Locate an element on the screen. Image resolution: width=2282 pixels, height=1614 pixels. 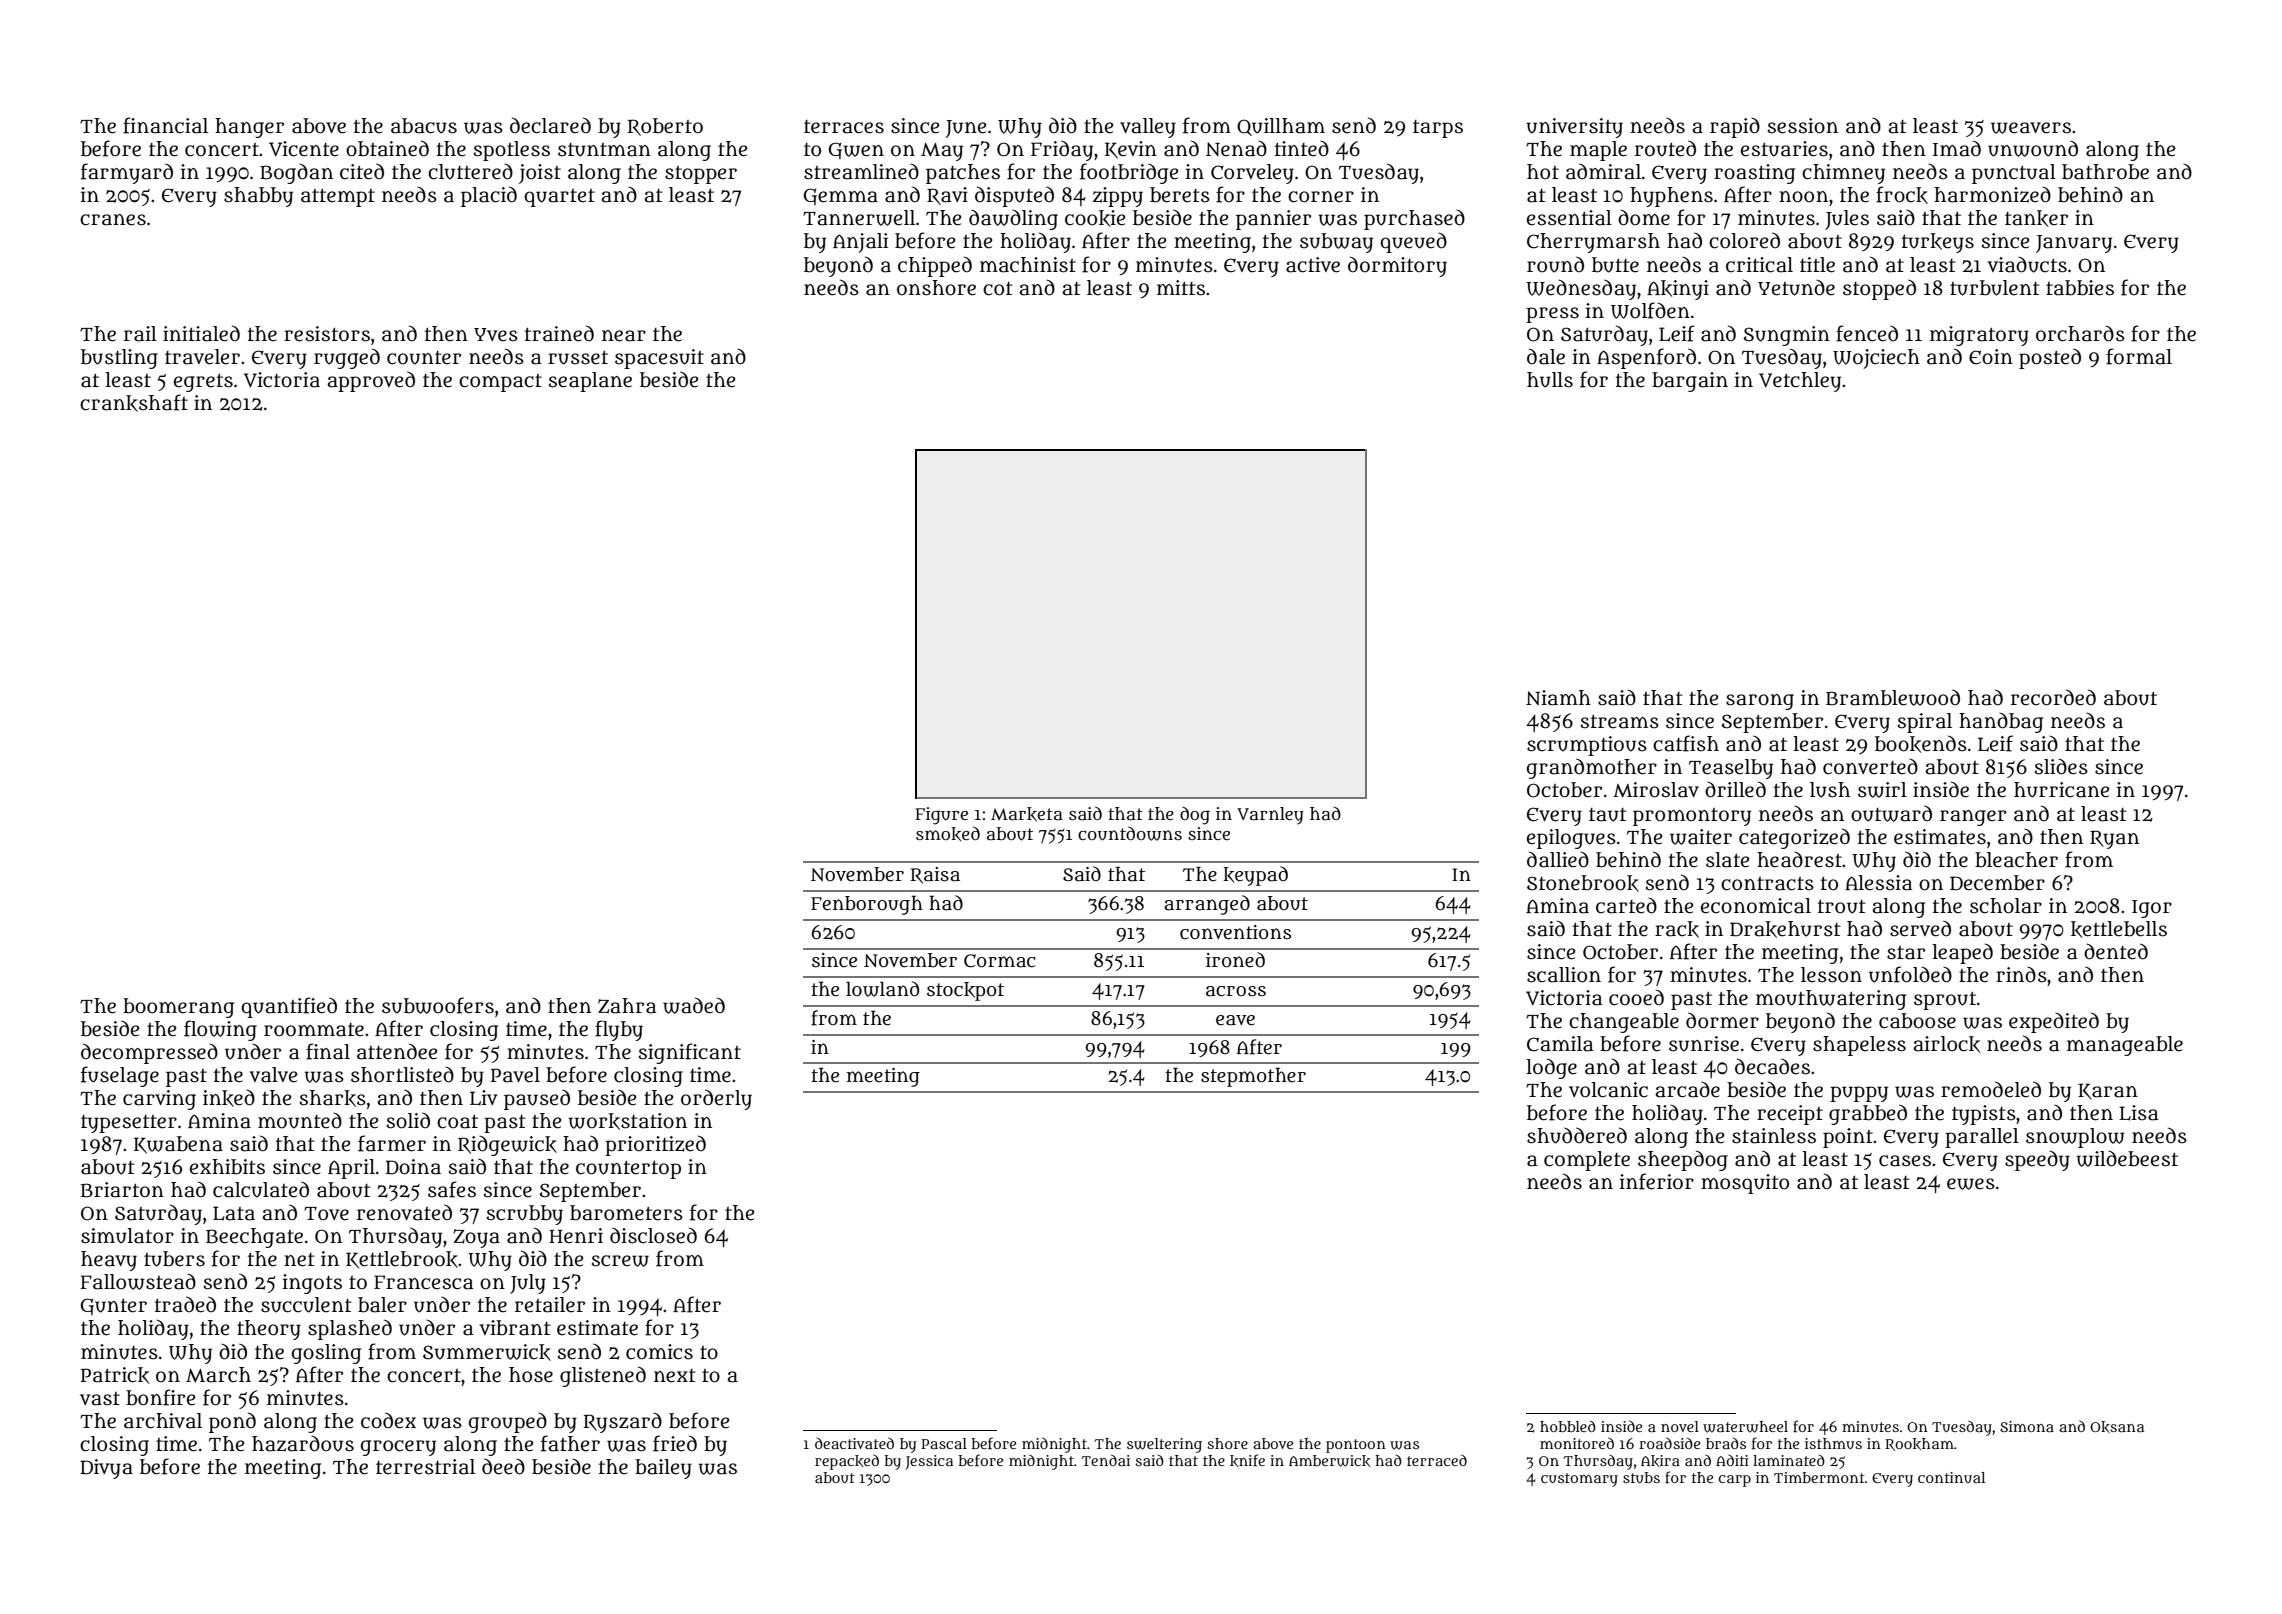
parallel is located at coordinates (1982, 1138).
